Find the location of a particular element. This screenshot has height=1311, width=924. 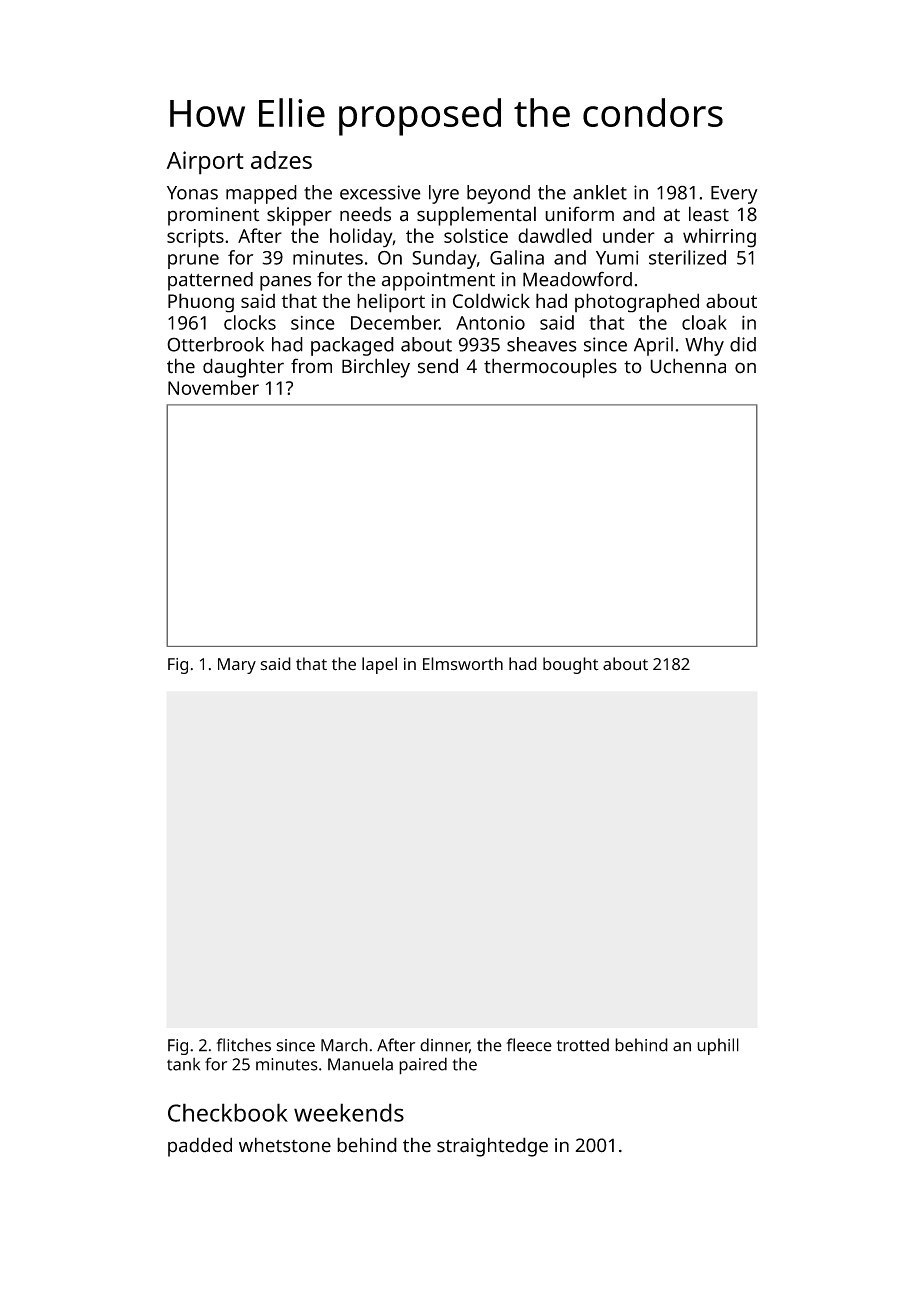

send is located at coordinates (438, 366).
